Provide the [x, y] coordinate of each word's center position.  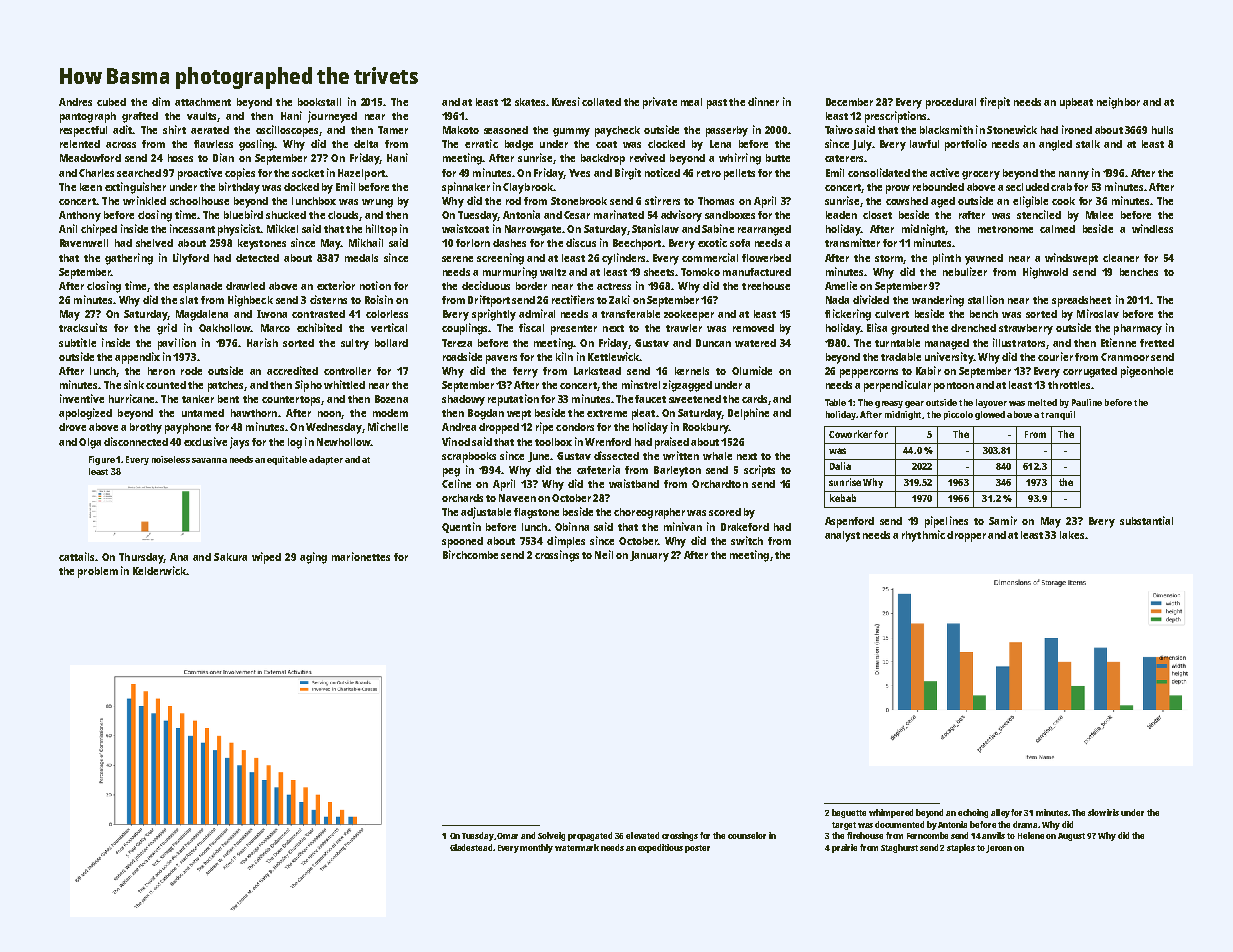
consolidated [879, 172]
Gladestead [471, 847]
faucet [650, 399]
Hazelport [361, 174]
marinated [619, 214]
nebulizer [965, 271]
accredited [292, 370]
